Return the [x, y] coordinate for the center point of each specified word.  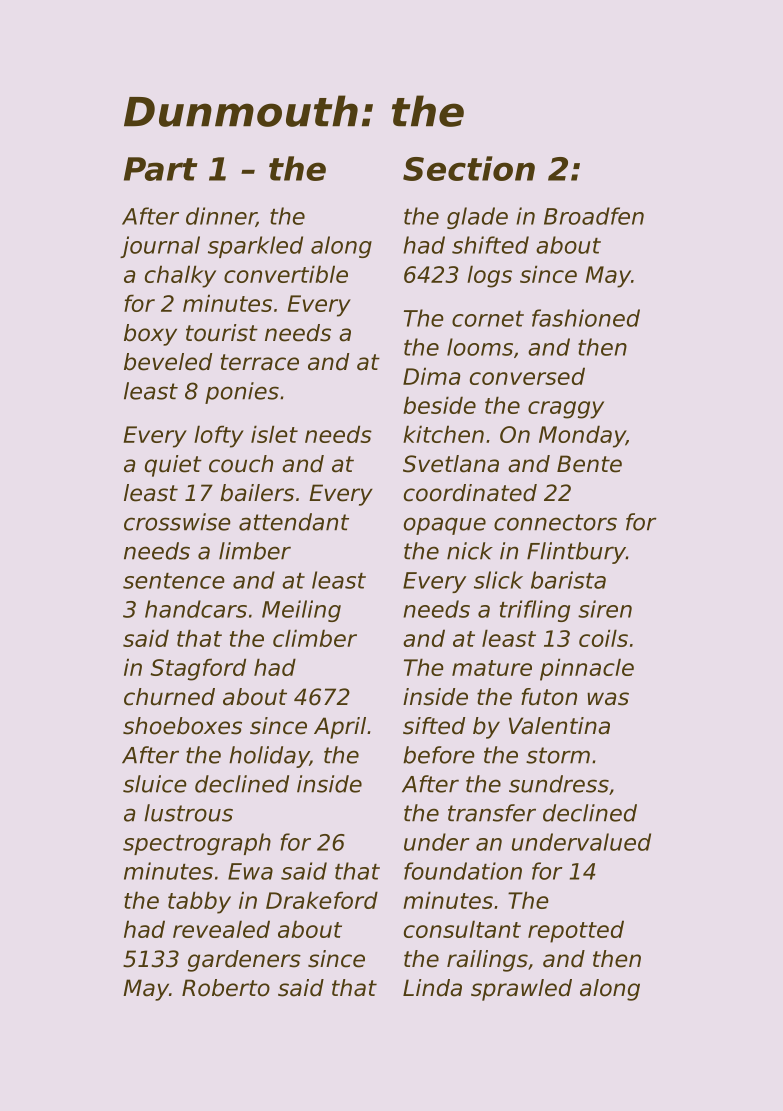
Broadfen [594, 216]
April [340, 728]
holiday [269, 757]
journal [160, 247]
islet [274, 434]
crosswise [177, 522]
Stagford [198, 669]
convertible [286, 274]
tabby [199, 902]
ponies [242, 393]
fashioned [586, 318]
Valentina [559, 726]
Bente [589, 464]
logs [489, 276]
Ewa [250, 871]
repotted [576, 931]
